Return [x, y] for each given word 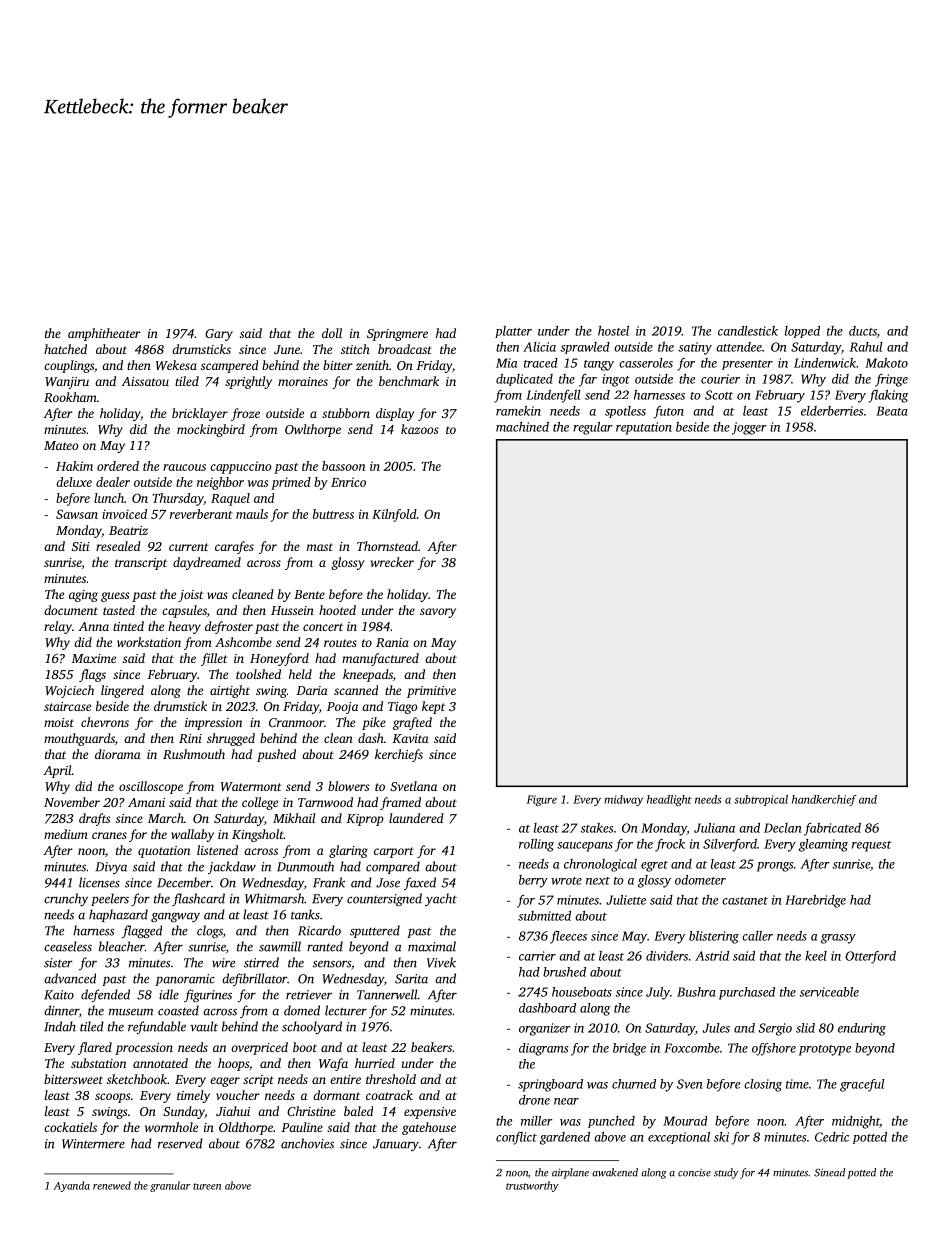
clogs [210, 932]
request [871, 846]
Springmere [397, 335]
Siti [81, 546]
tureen [207, 1186]
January [396, 1145]
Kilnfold [394, 515]
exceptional [679, 1138]
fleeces [568, 937]
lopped [802, 332]
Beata [892, 411]
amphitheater [104, 334]
